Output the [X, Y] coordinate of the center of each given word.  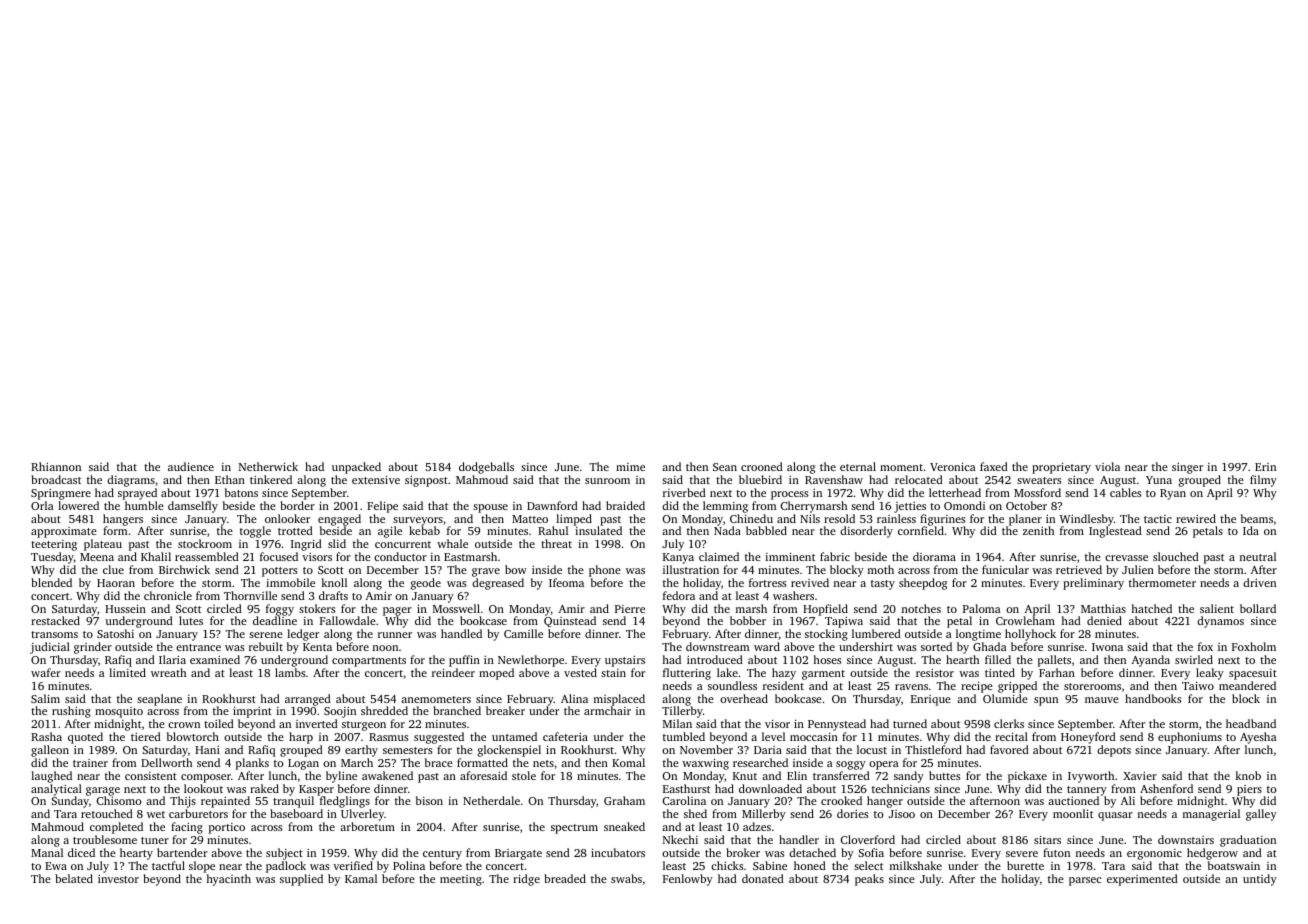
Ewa [56, 866]
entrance [198, 647]
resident [783, 685]
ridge [526, 880]
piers [1249, 790]
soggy [851, 765]
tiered [146, 736]
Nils [810, 518]
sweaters [1039, 480]
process [789, 495]
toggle [255, 532]
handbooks [1153, 698]
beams [1257, 518]
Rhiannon [56, 466]
